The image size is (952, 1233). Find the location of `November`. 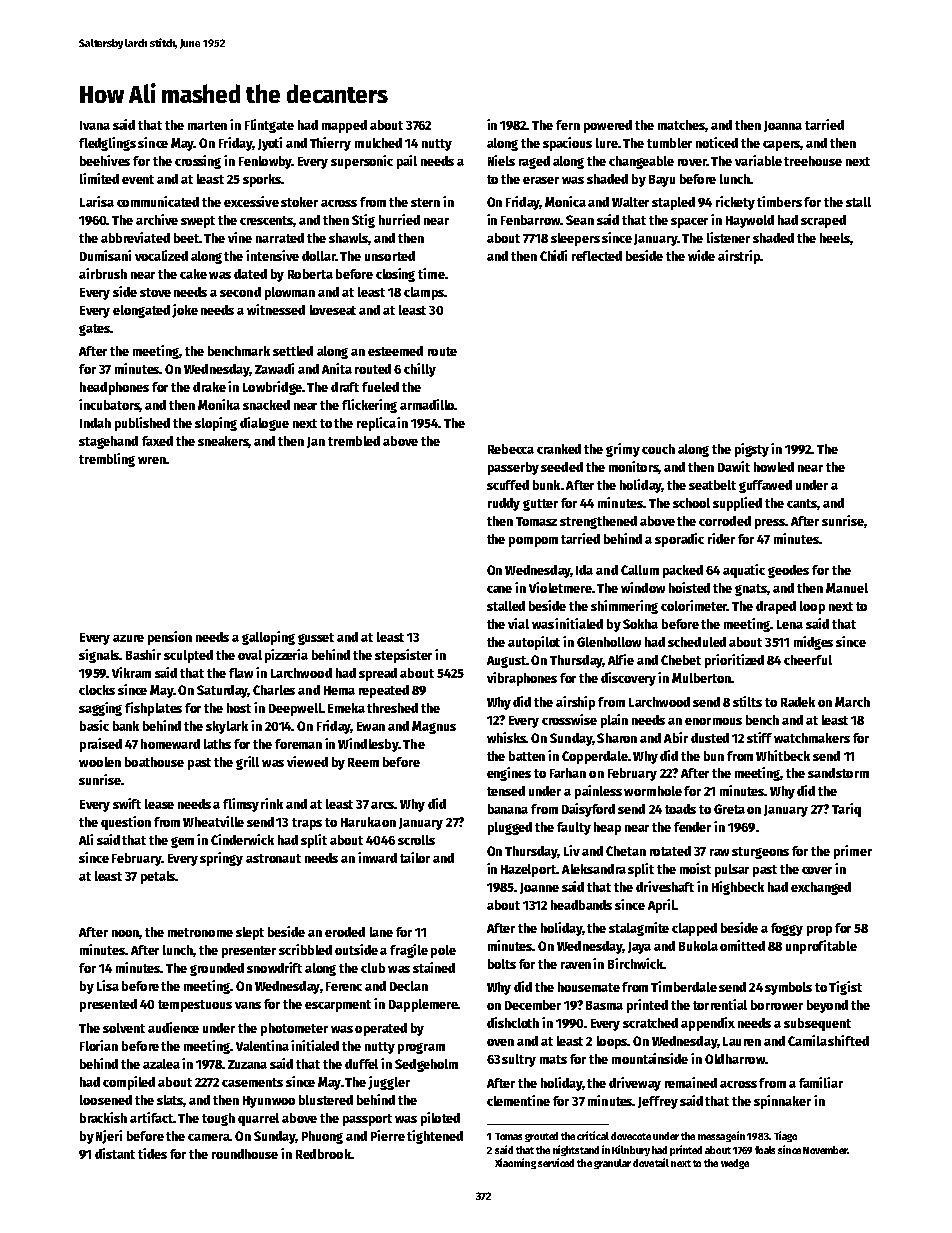

November is located at coordinates (825, 1150).
